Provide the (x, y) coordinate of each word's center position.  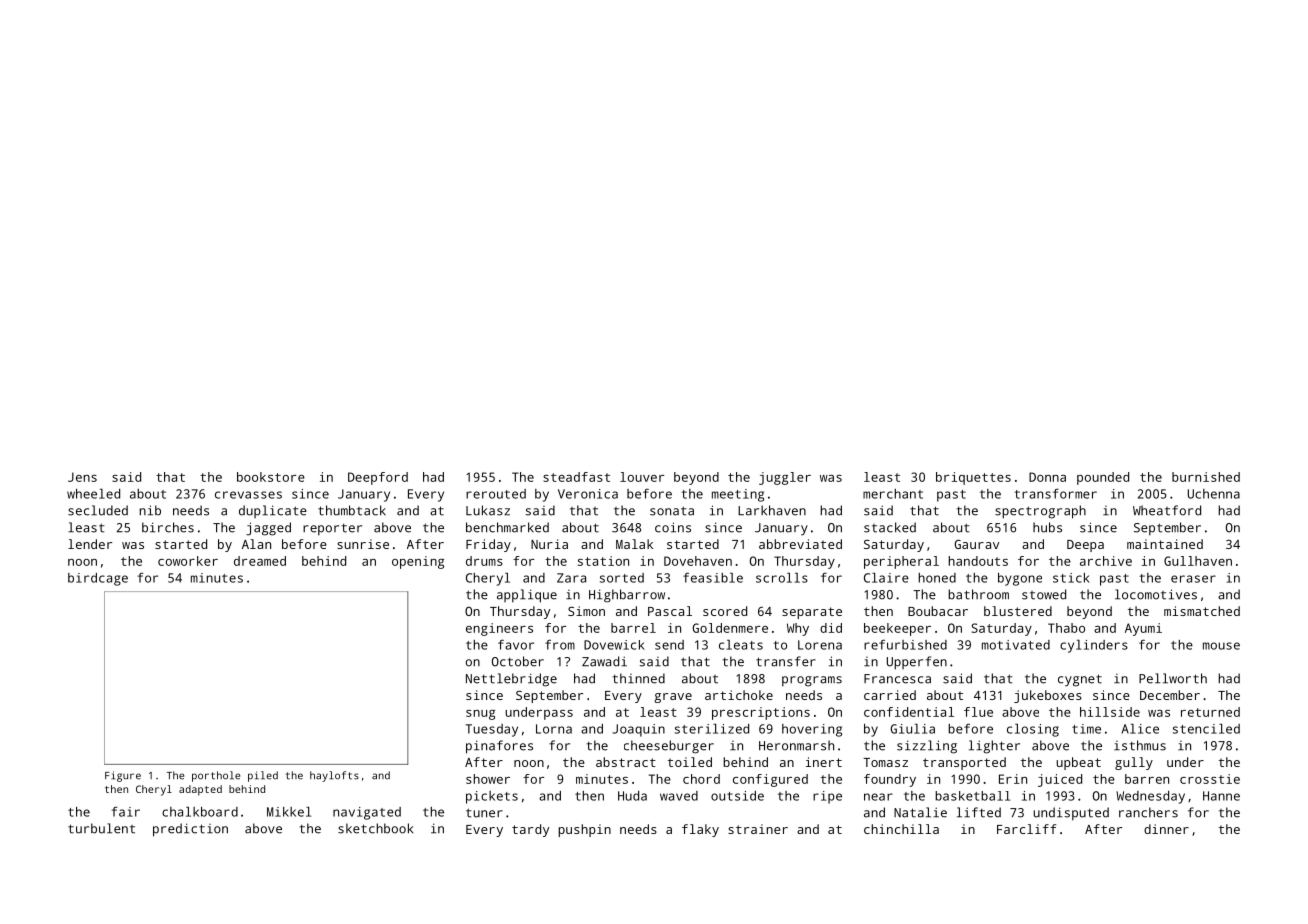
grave (673, 698)
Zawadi (604, 661)
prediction (190, 830)
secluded (98, 510)
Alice (1140, 729)
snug (480, 715)
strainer (758, 829)
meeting (738, 495)
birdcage (98, 579)
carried (890, 695)
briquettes (973, 478)
